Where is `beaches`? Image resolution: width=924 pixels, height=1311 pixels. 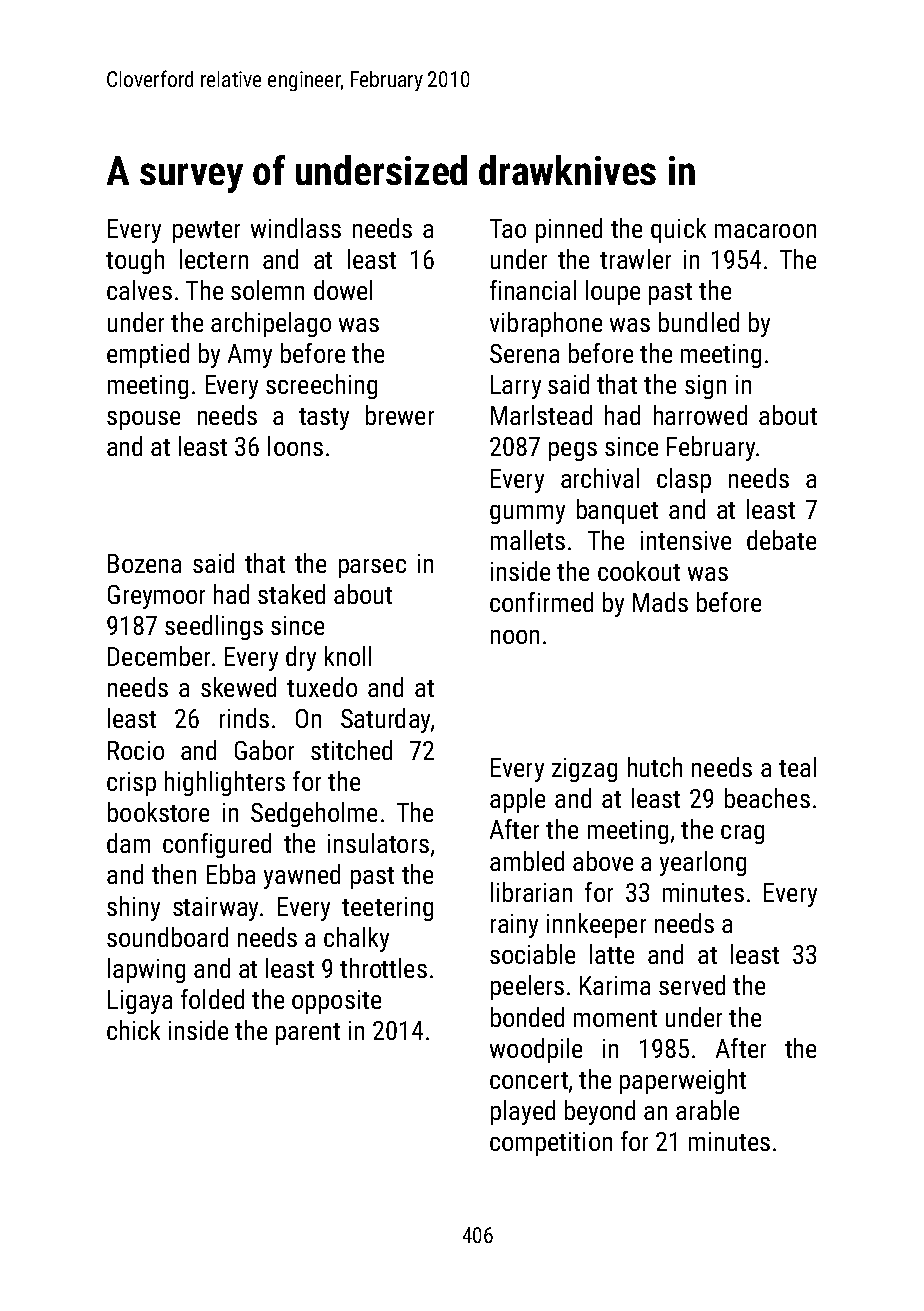
beaches is located at coordinates (767, 798).
